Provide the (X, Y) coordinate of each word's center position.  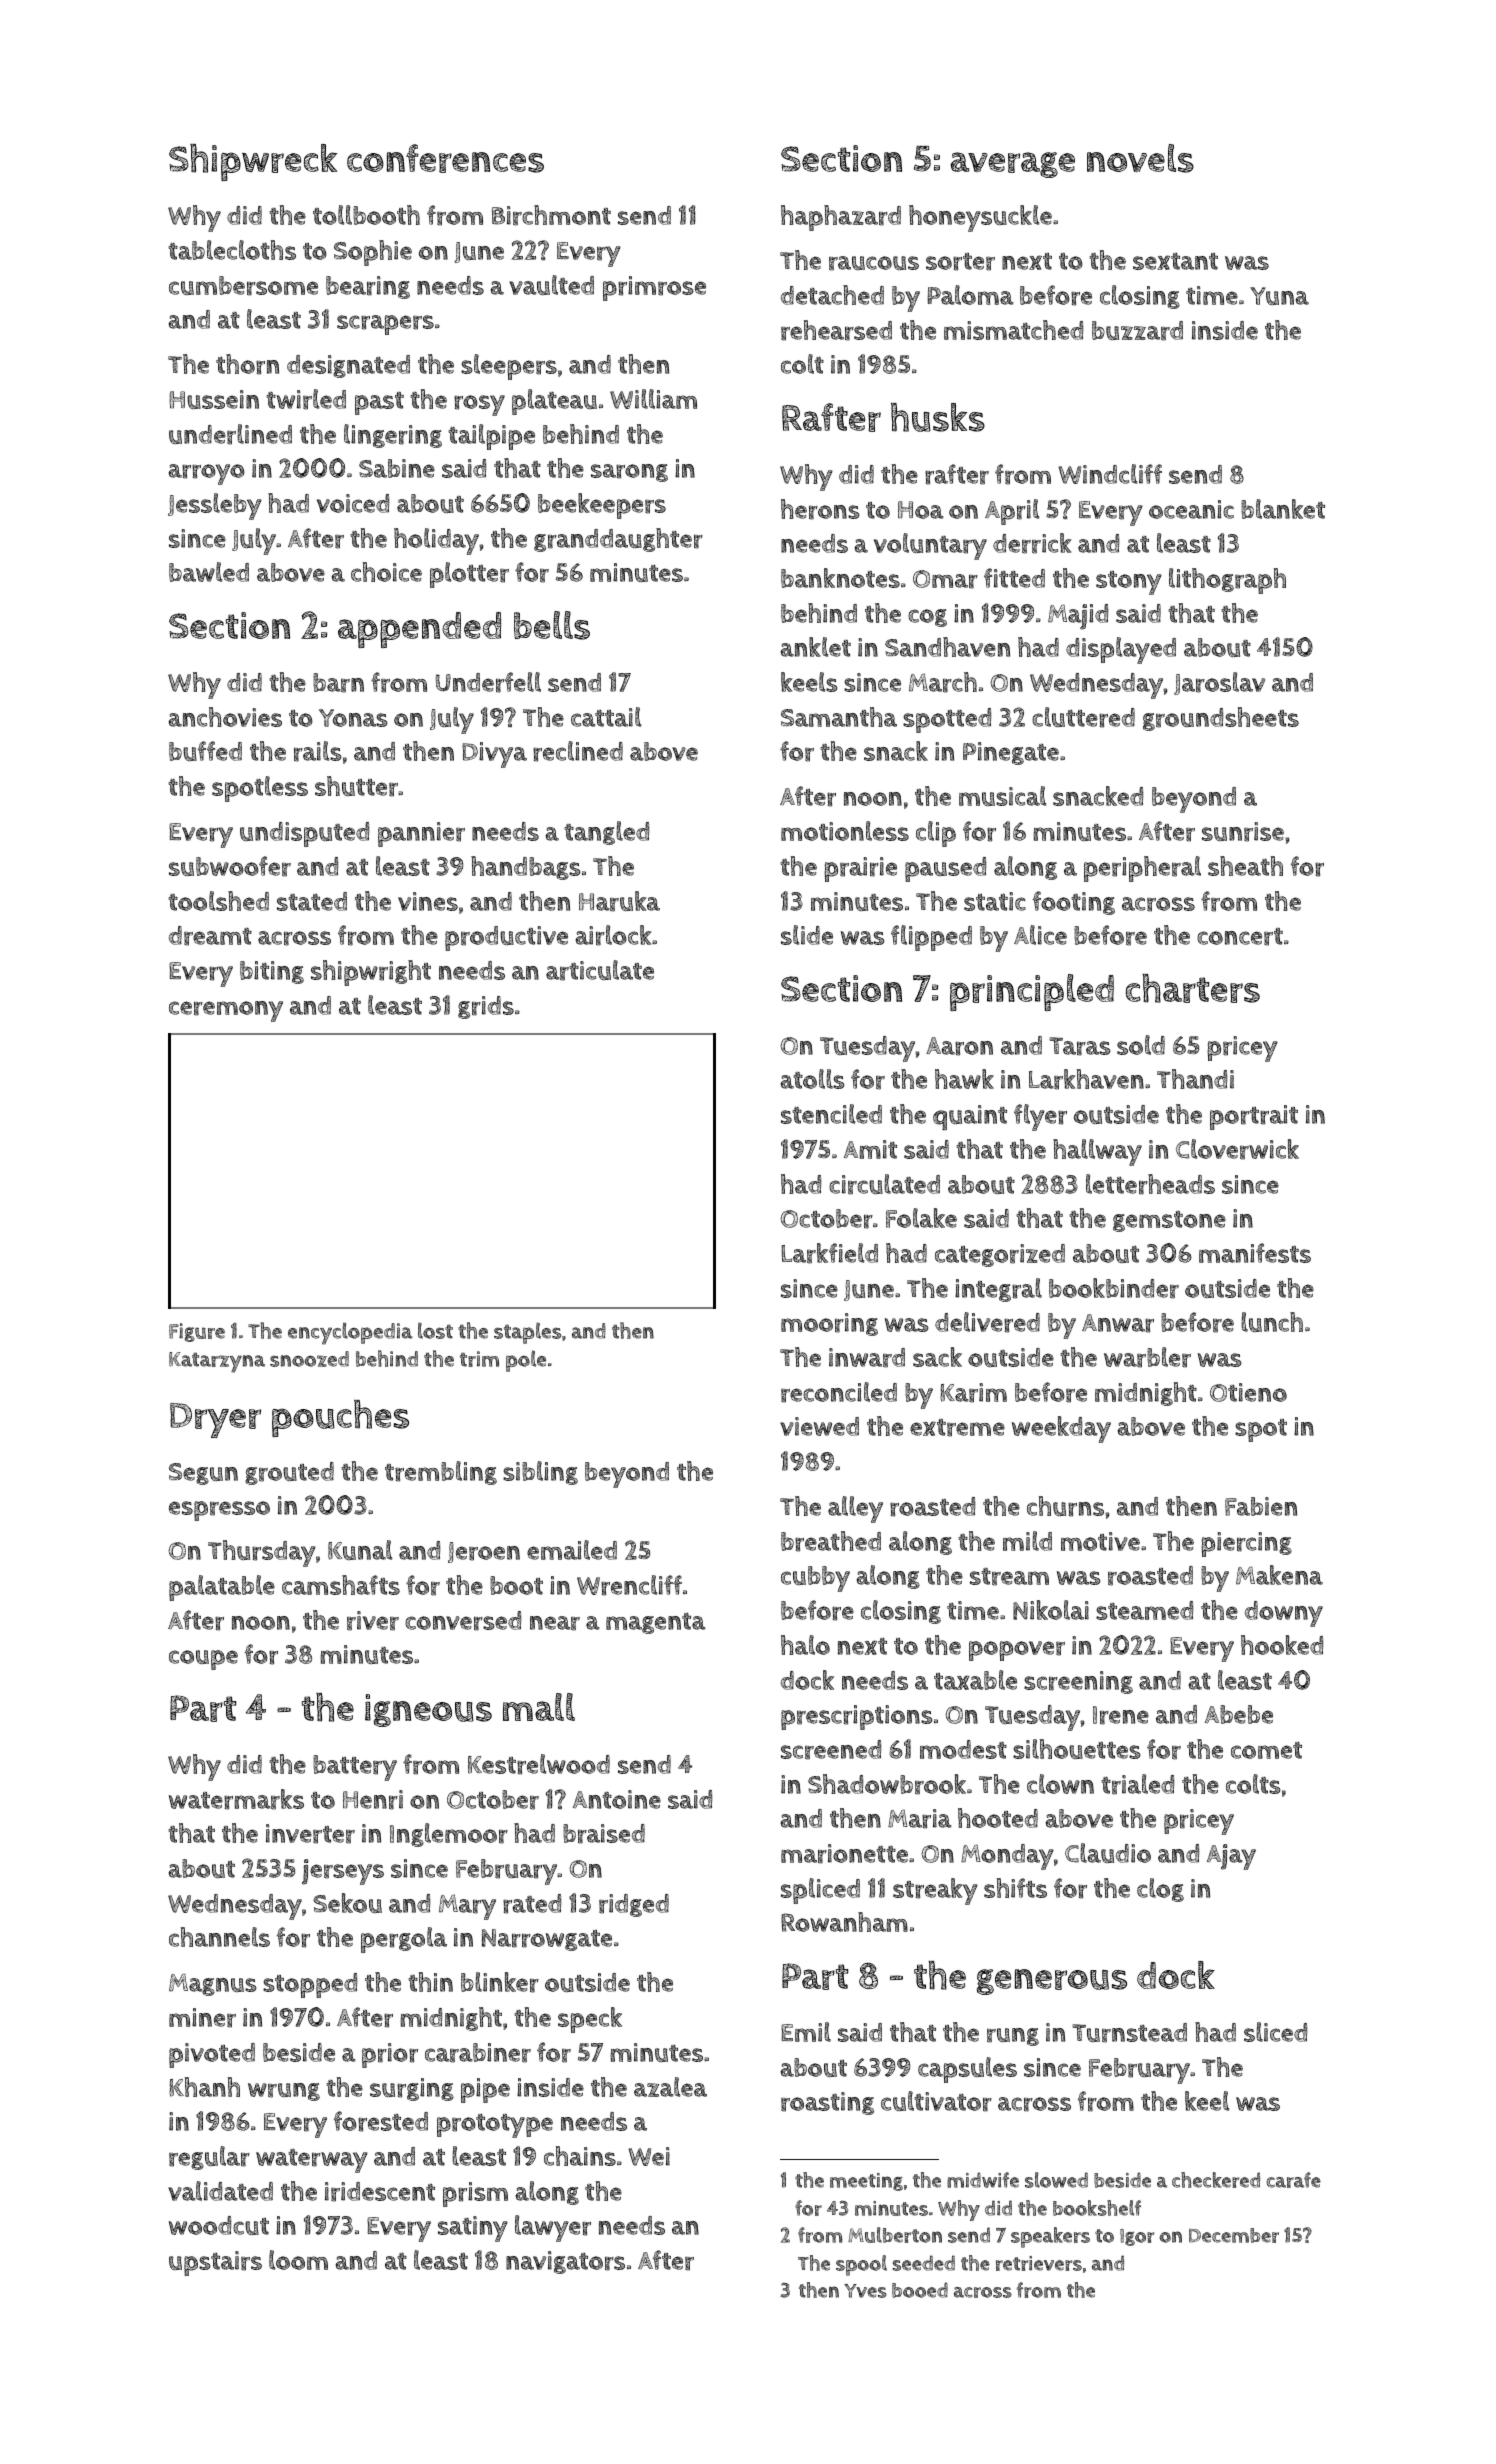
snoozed (309, 1359)
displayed (1121, 650)
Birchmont (551, 215)
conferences (445, 158)
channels (219, 1937)
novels (1140, 158)
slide (807, 935)
